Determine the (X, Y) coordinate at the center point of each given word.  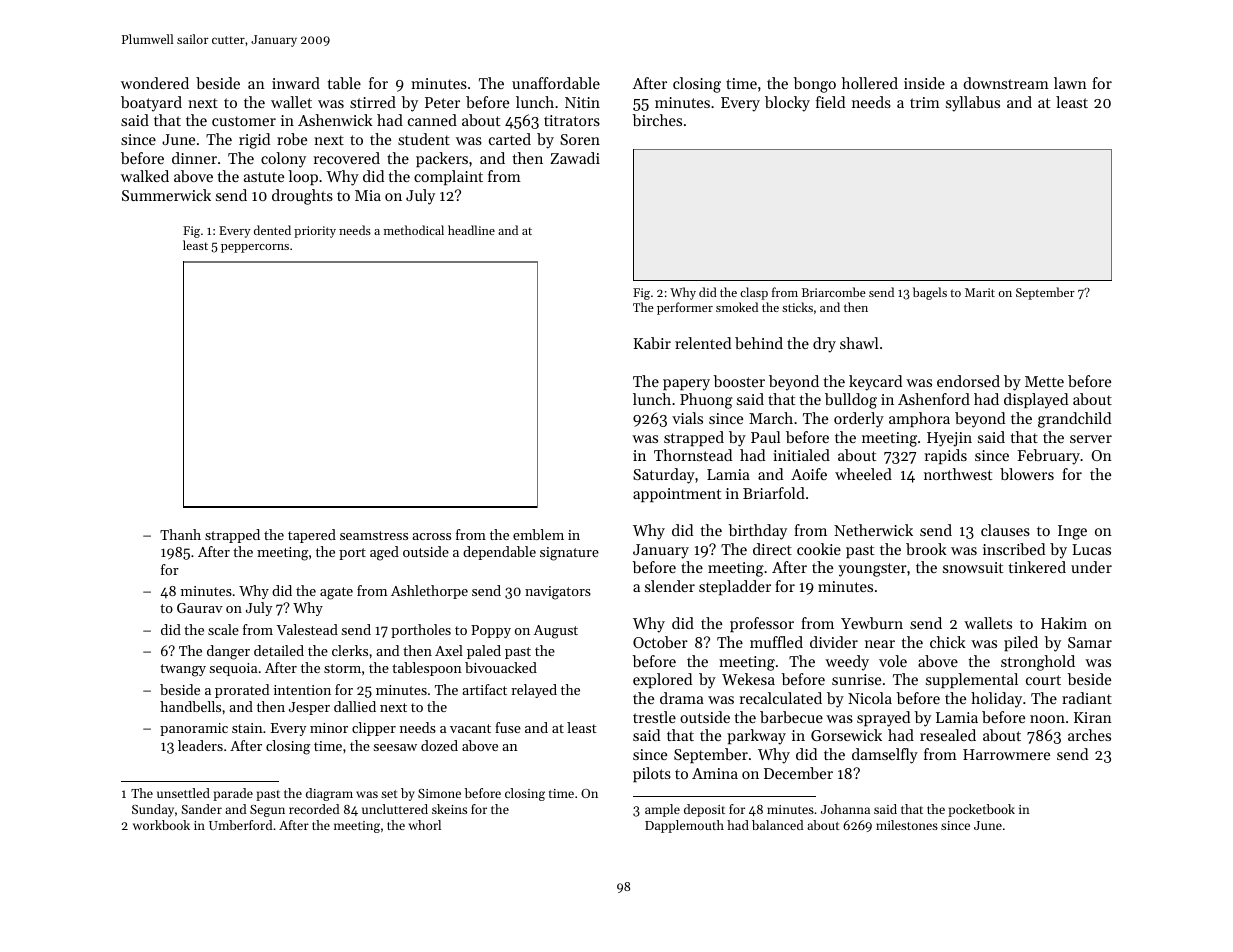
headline (471, 230)
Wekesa (748, 679)
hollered (870, 83)
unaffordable (556, 83)
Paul (766, 437)
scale (223, 629)
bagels (930, 293)
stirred (373, 102)
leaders (200, 745)
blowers (1027, 474)
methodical (414, 230)
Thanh (180, 534)
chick (948, 642)
